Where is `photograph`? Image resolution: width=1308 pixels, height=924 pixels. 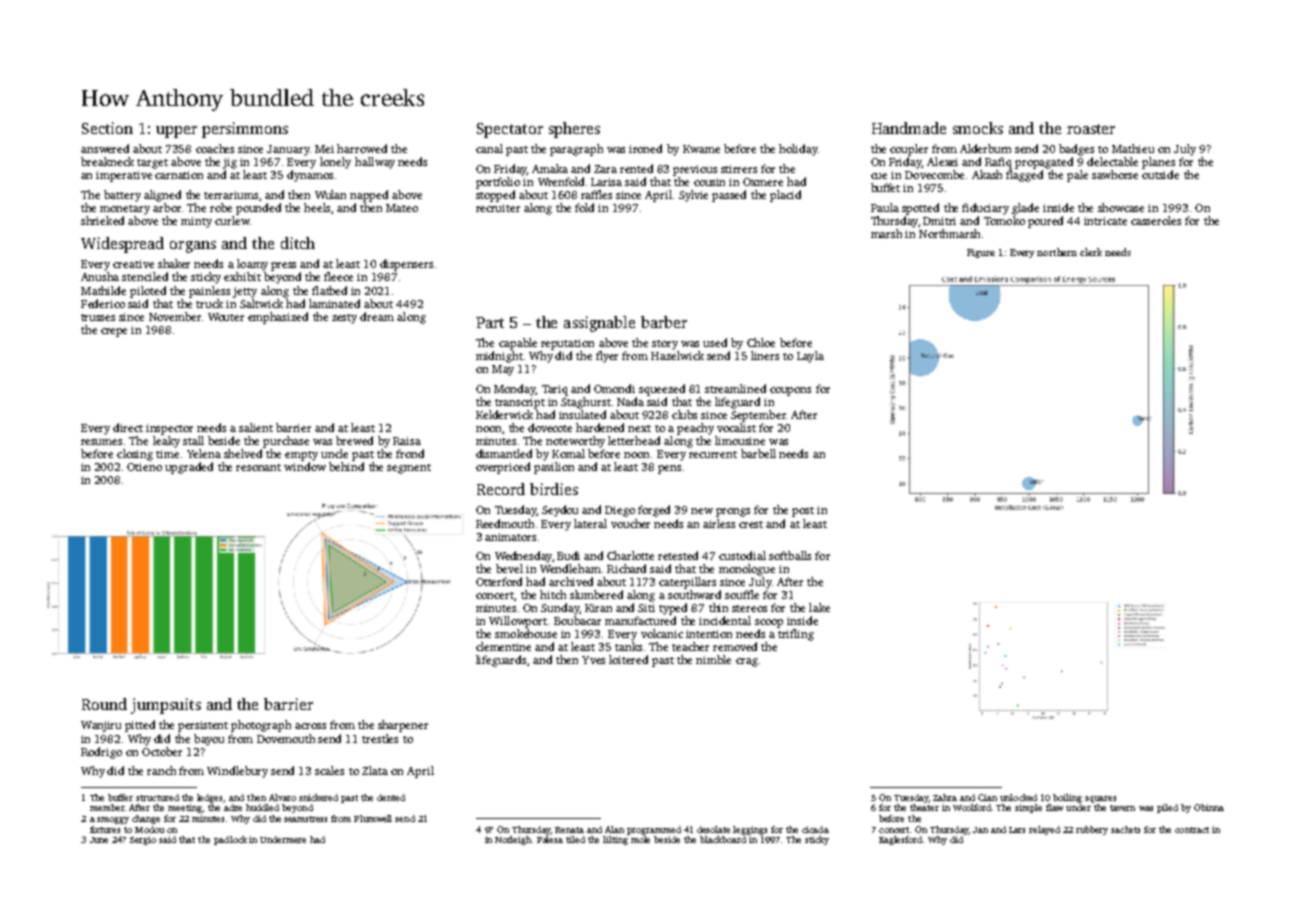 photograph is located at coordinates (261, 726).
